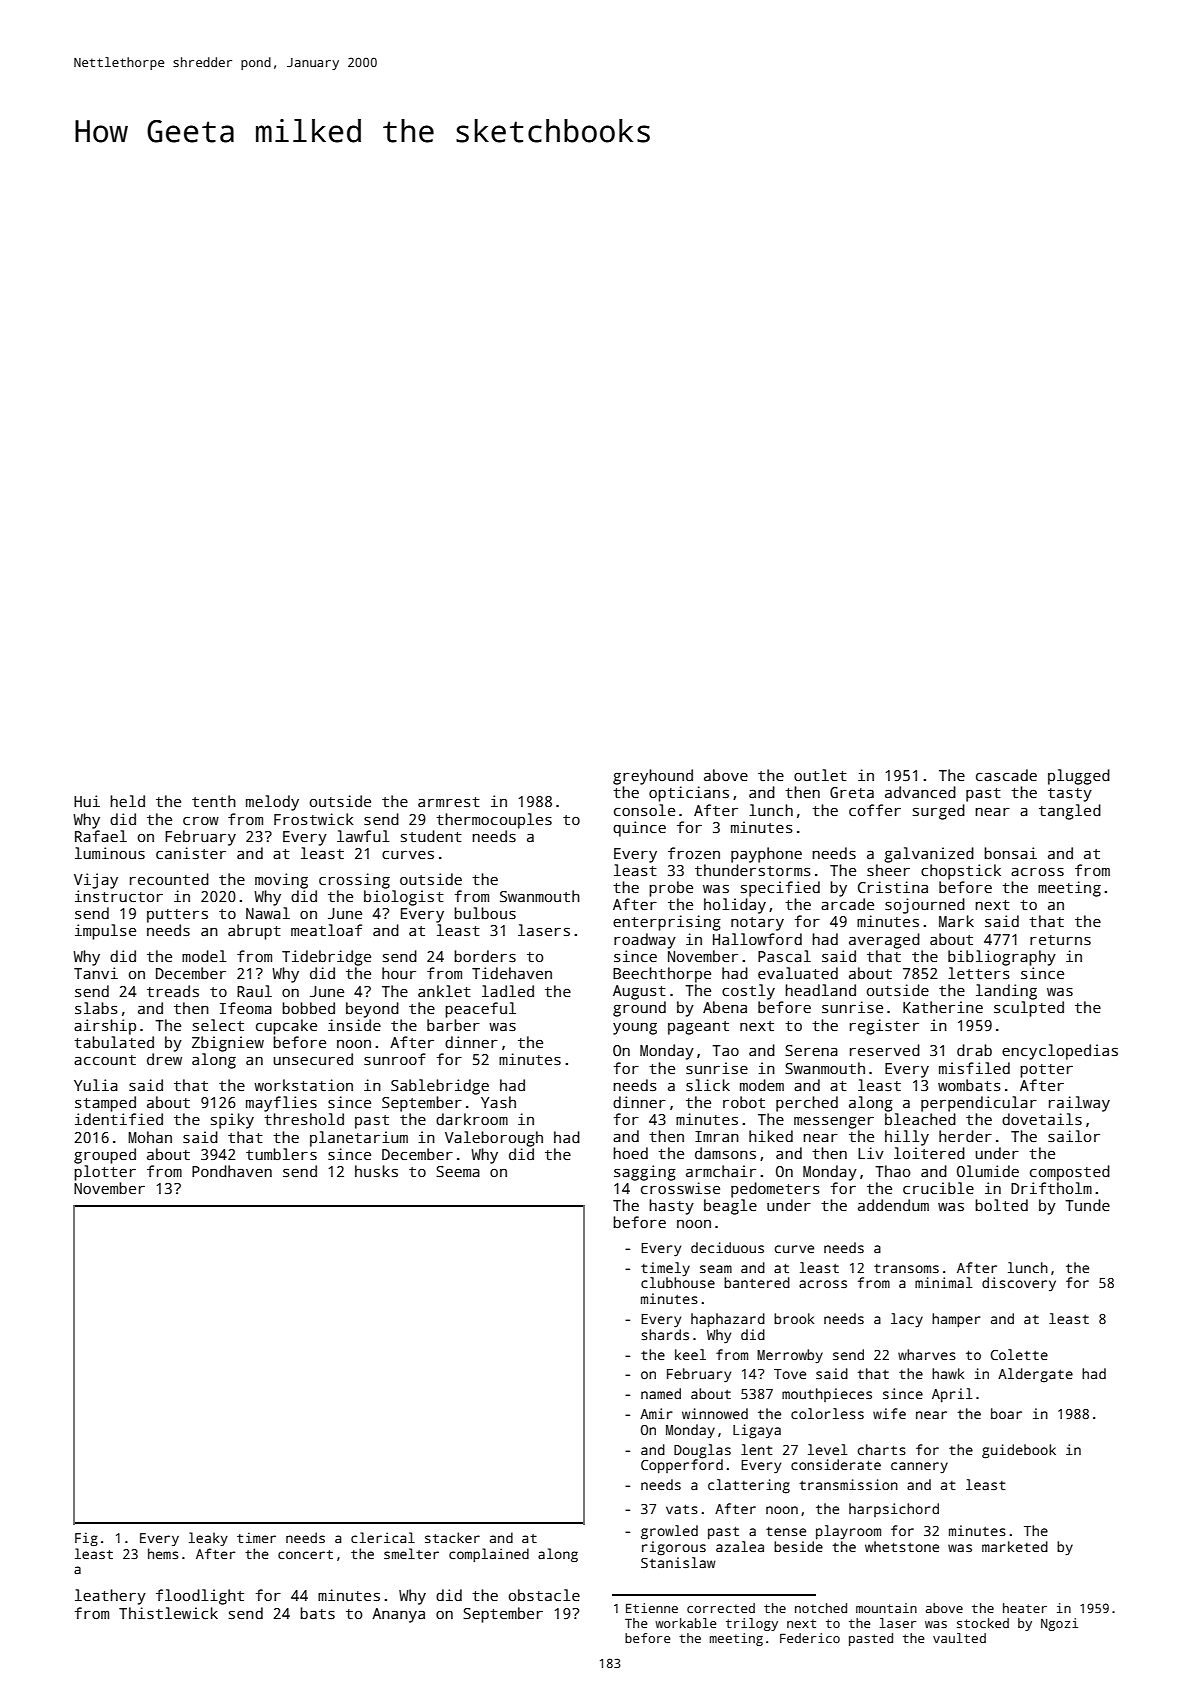  I want to click on armchair, so click(721, 1171).
